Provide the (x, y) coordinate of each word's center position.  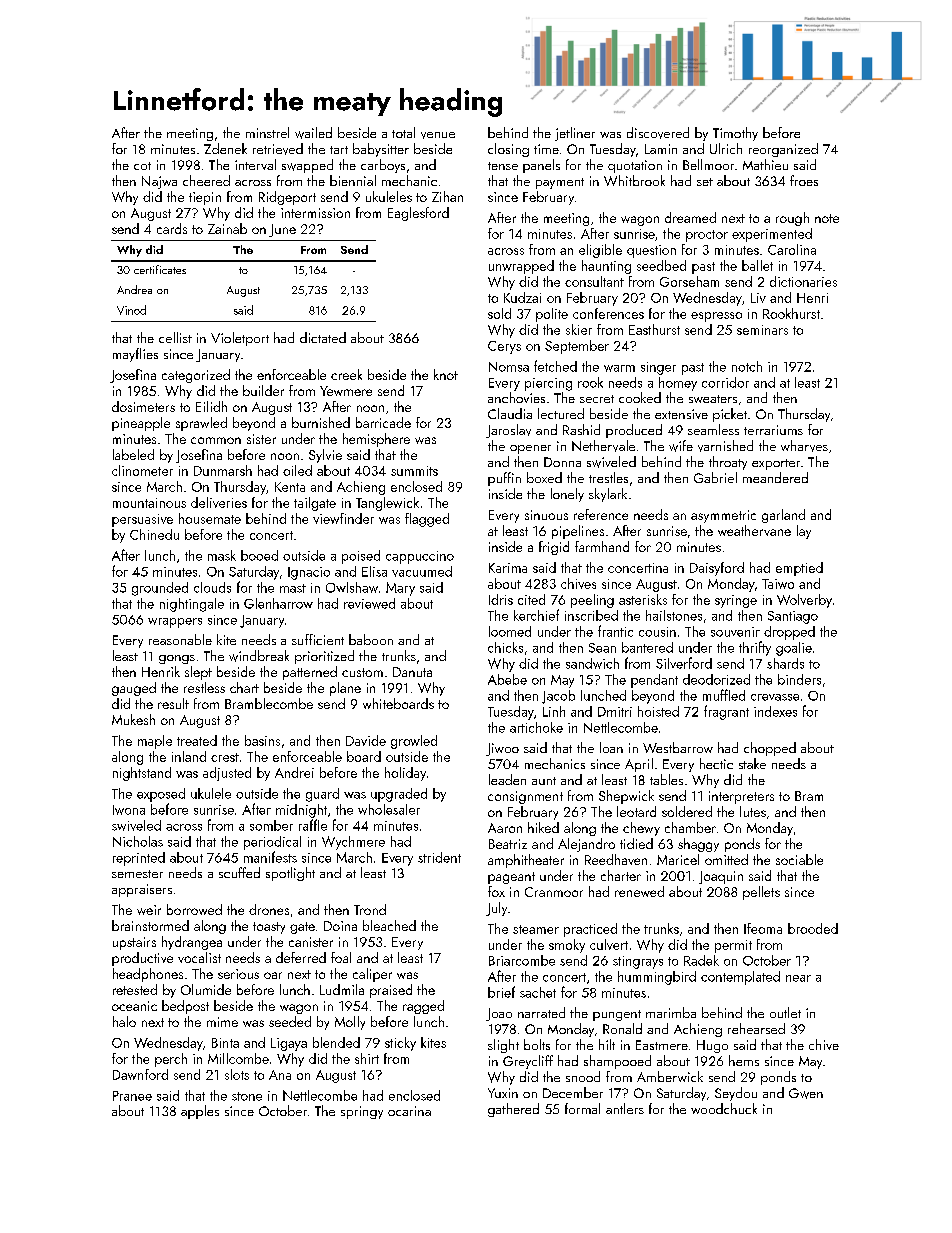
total (403, 132)
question (651, 251)
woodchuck (724, 1108)
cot (142, 166)
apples (200, 1112)
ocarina (409, 1111)
